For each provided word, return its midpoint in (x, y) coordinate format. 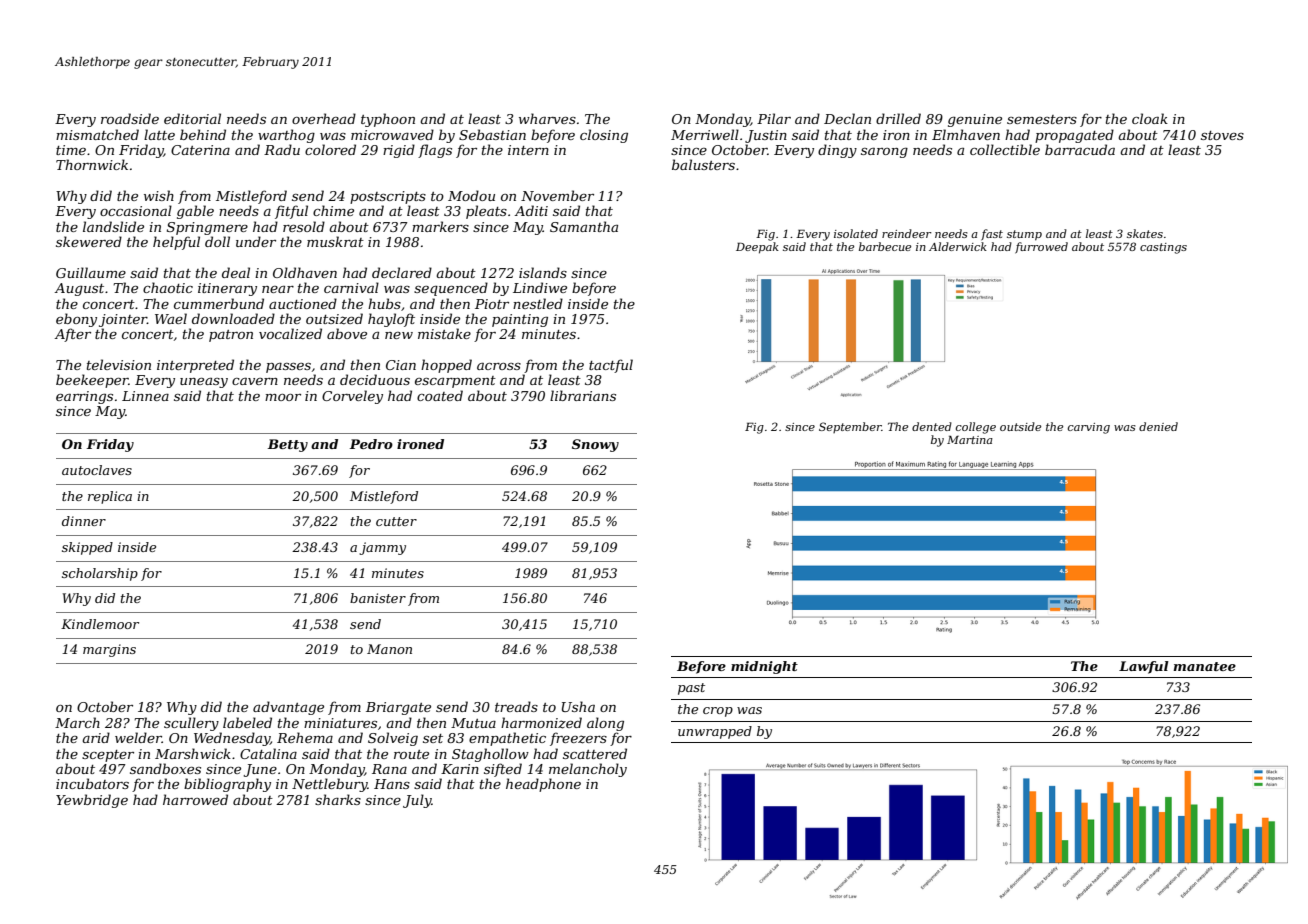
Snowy (595, 445)
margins (109, 650)
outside (1020, 426)
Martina (970, 440)
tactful (611, 366)
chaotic (168, 287)
